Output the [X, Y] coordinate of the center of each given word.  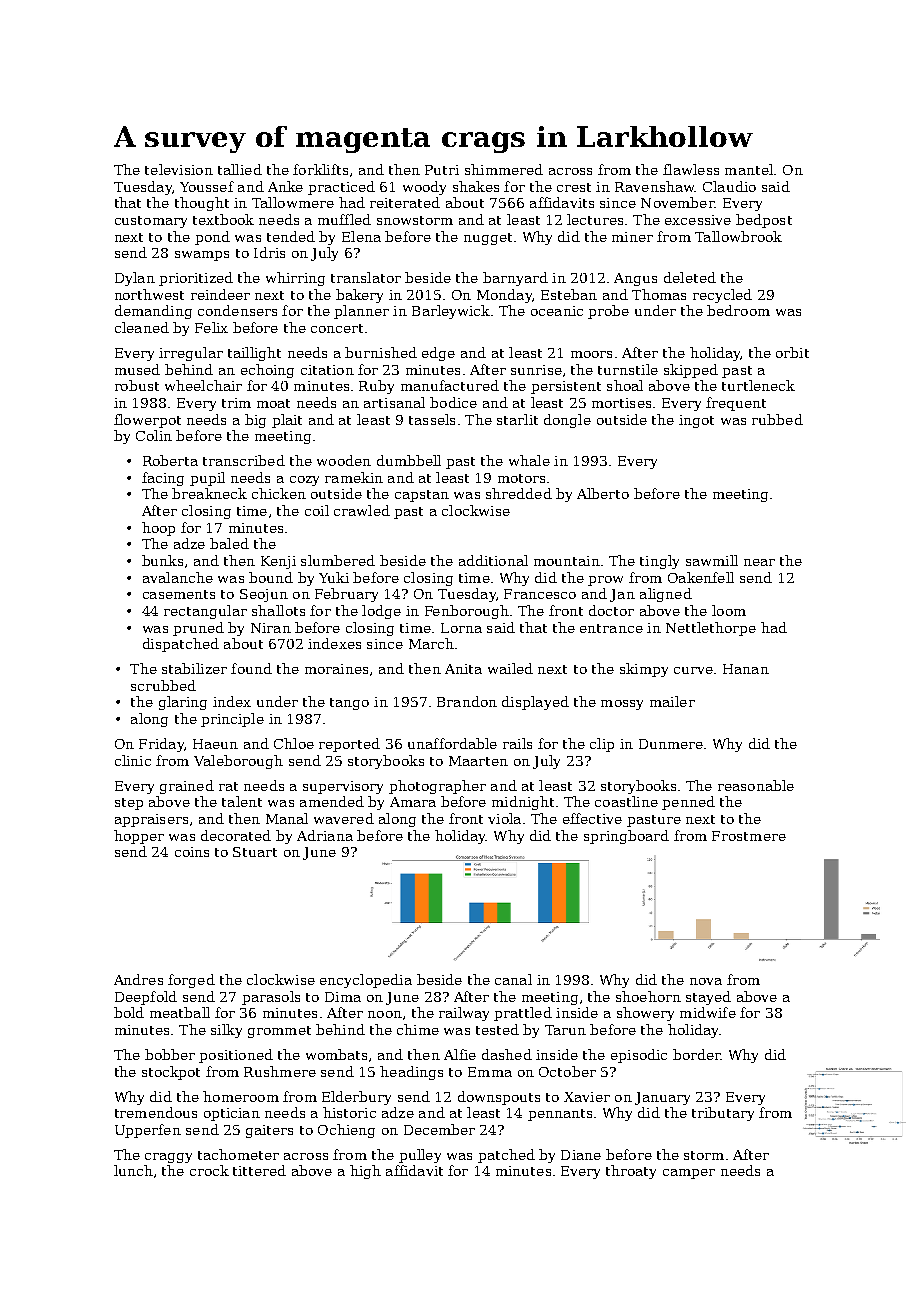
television [179, 169]
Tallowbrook [738, 236]
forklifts [320, 169]
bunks [162, 560]
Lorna [461, 628]
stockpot [171, 1073]
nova [706, 981]
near [759, 562]
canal [513, 979]
